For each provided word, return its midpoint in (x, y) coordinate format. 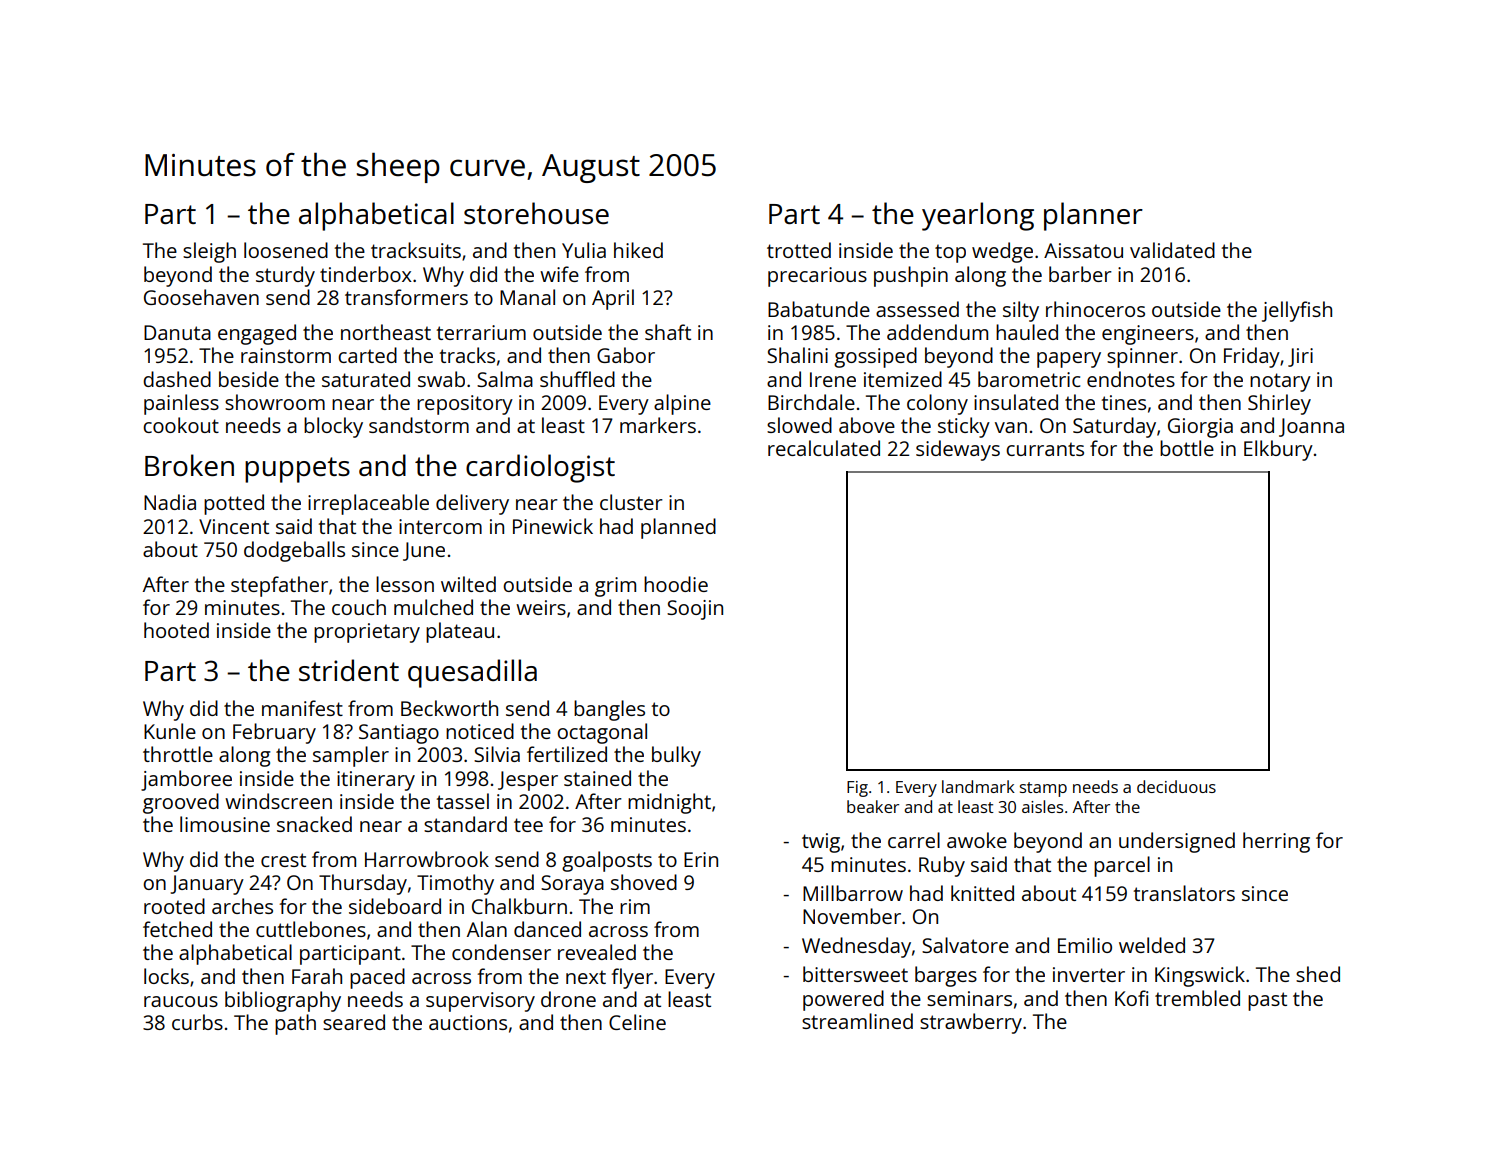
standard (465, 824)
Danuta (177, 332)
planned (678, 528)
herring (1276, 842)
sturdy (285, 276)
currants (1045, 449)
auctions (468, 1022)
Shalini (797, 355)
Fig (857, 789)
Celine (637, 1022)
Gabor (626, 355)
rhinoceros (1095, 309)
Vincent (234, 526)
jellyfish (1297, 311)
